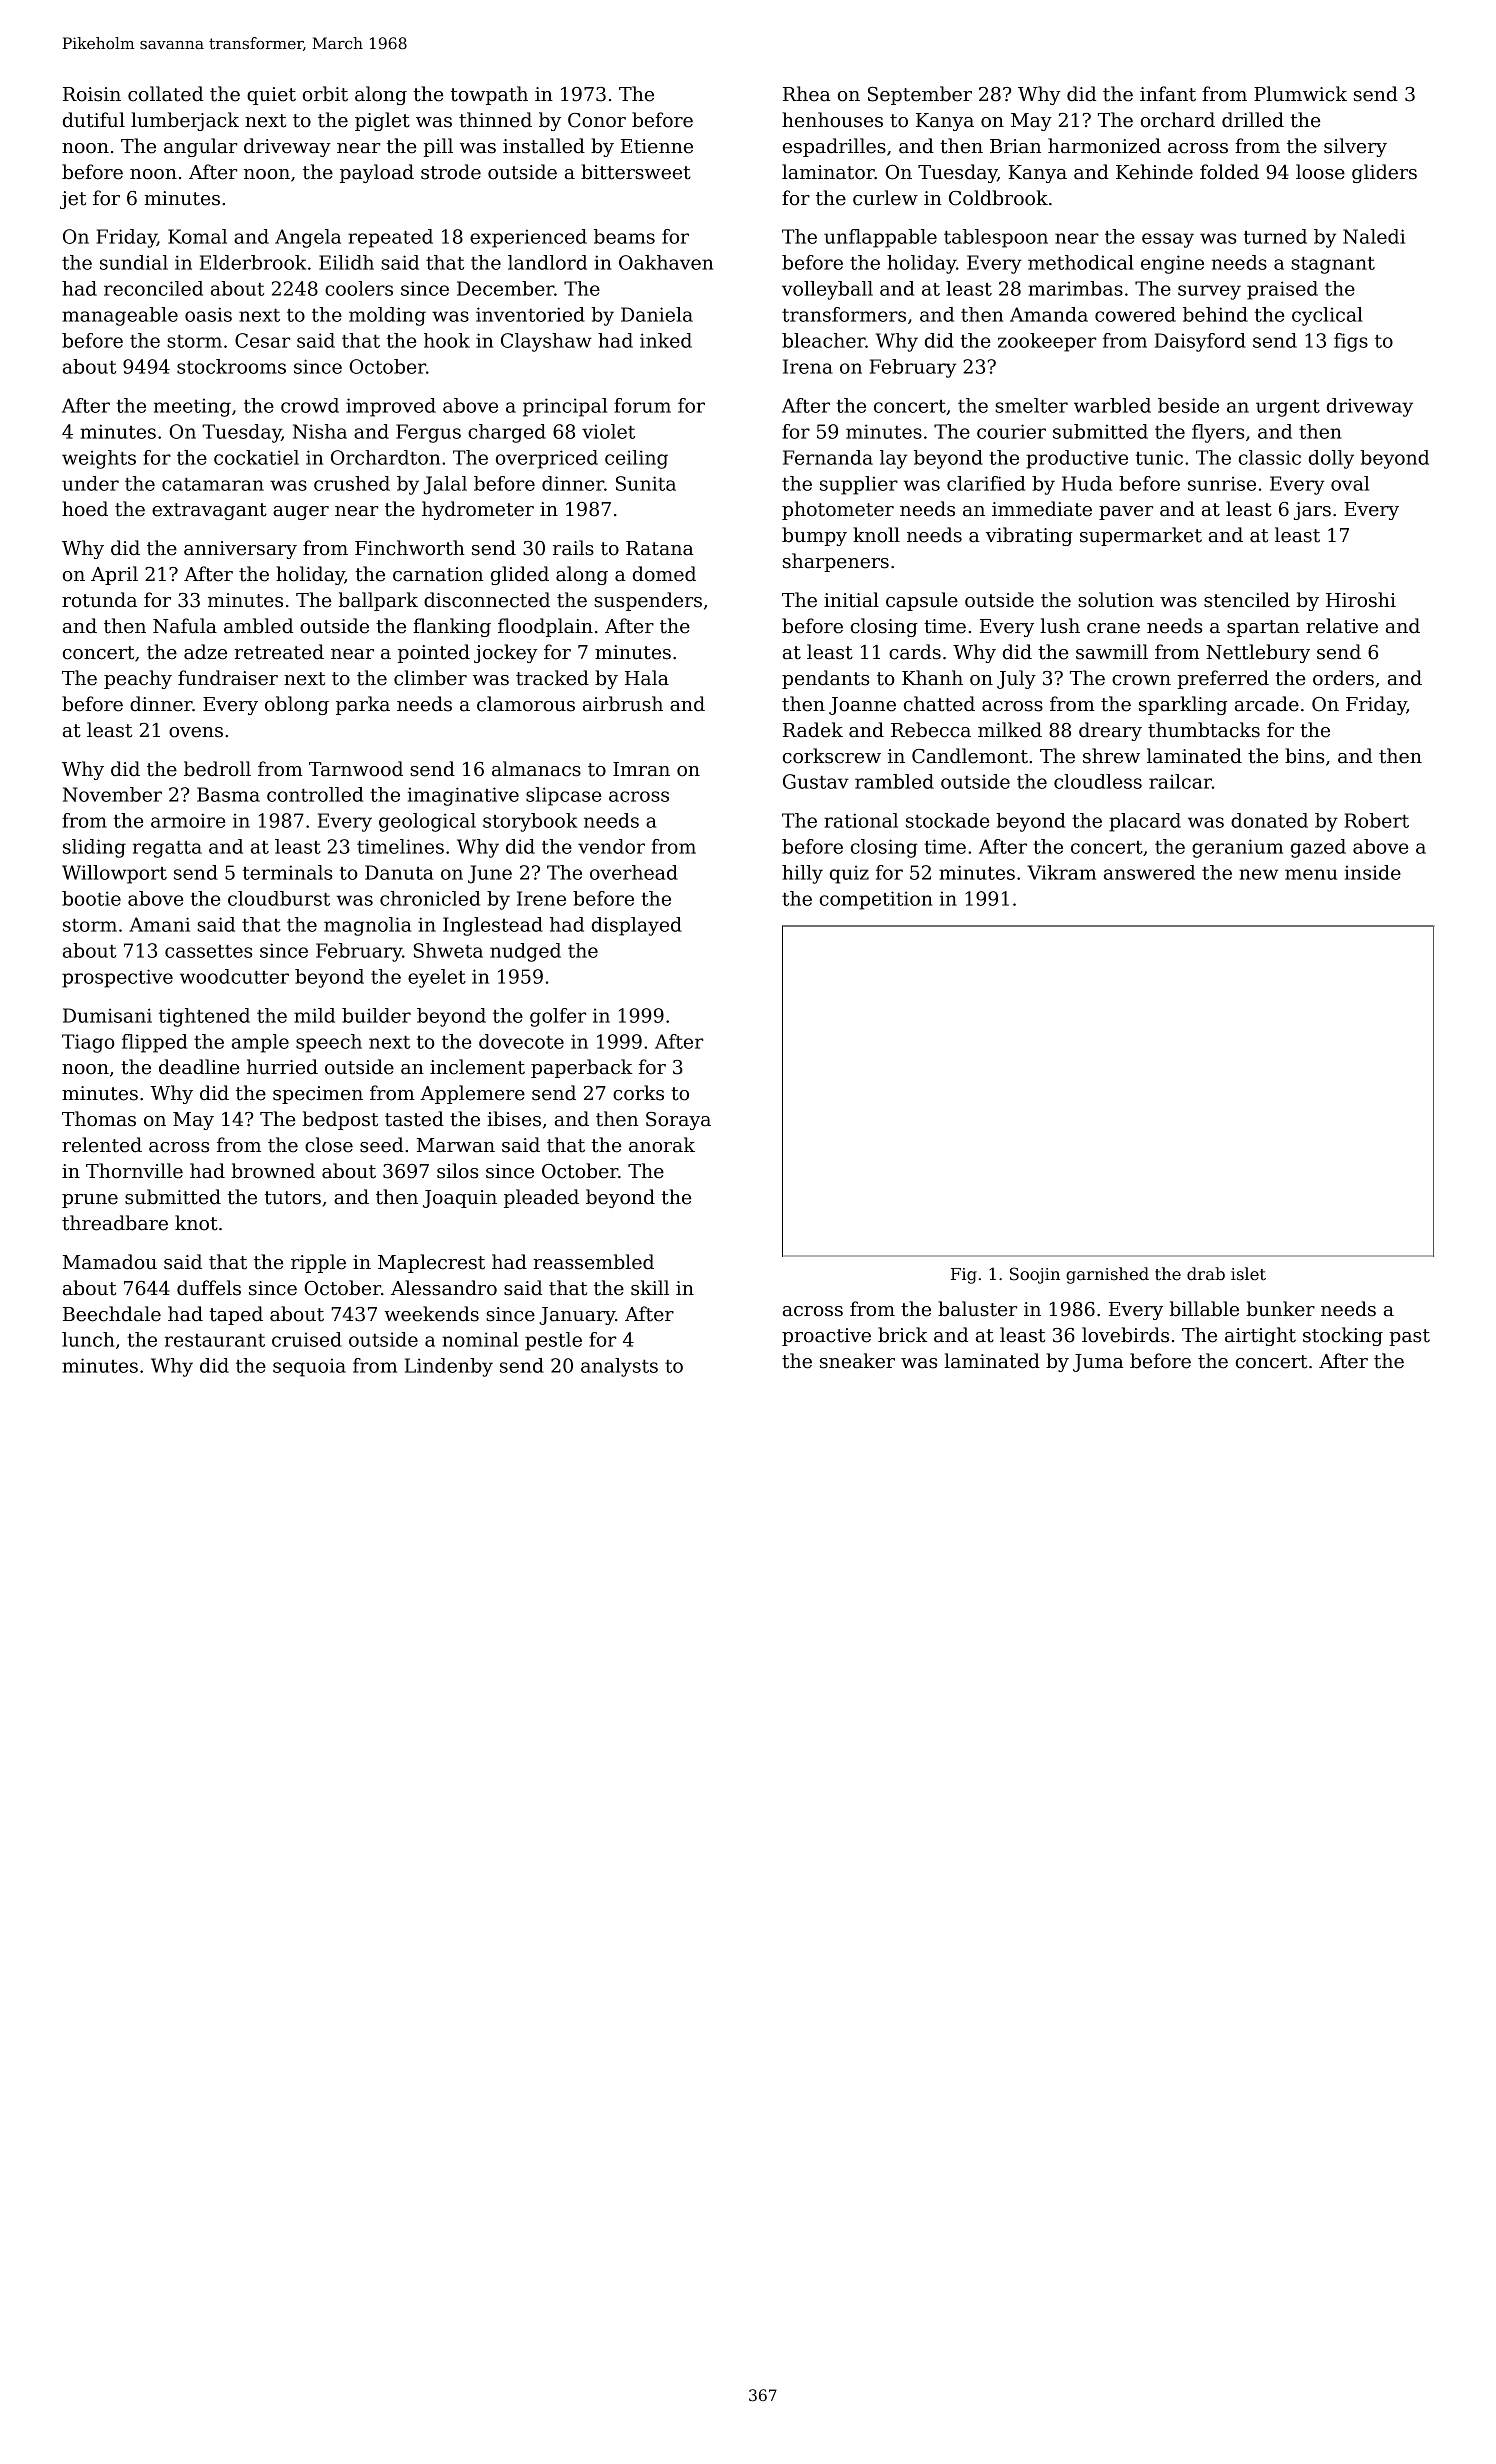 The width and height of the screenshot is (1496, 2464). What do you see at coordinates (1361, 600) in the screenshot?
I see `Hiroshi` at bounding box center [1361, 600].
